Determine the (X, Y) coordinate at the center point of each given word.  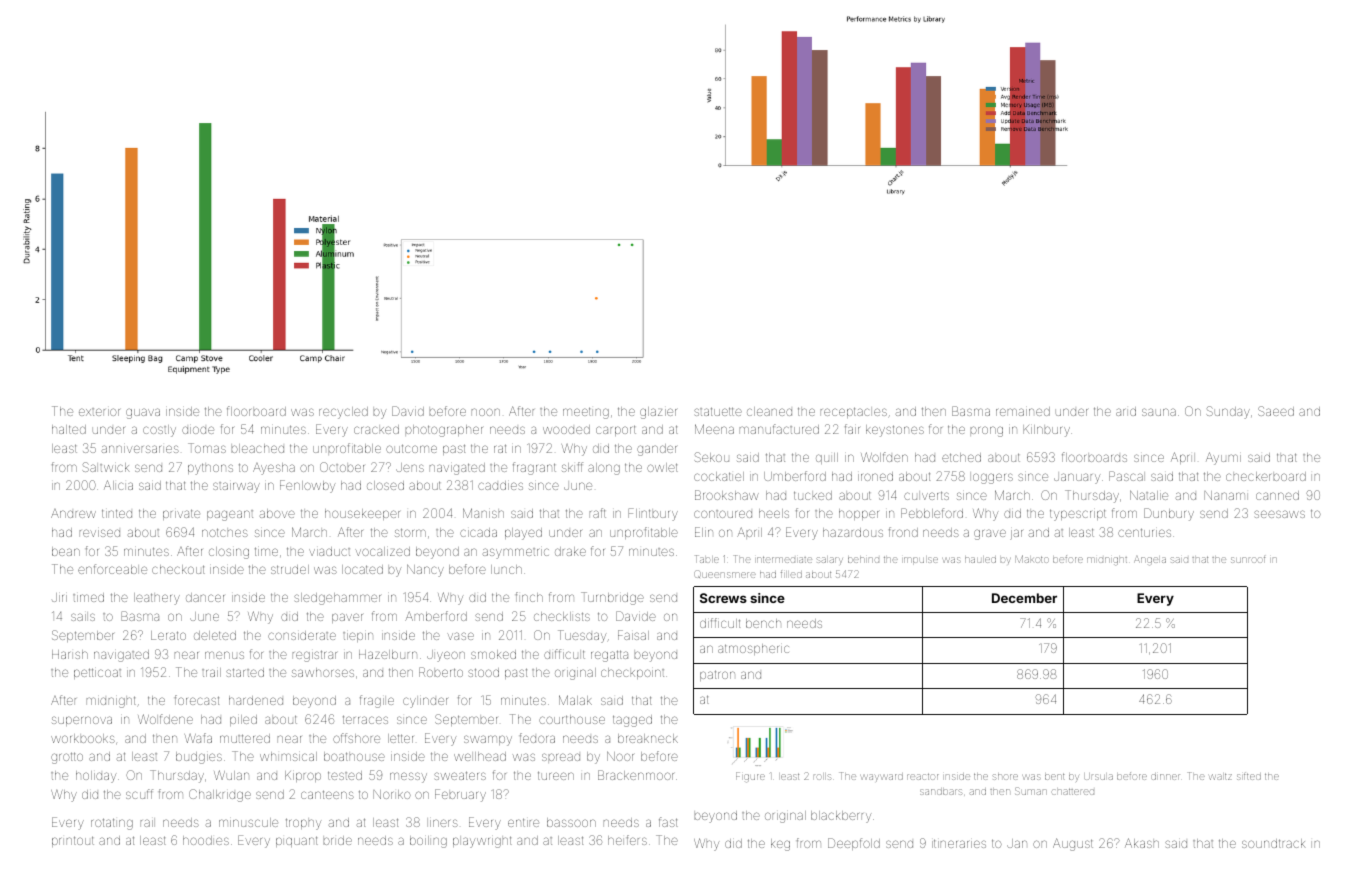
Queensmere (725, 574)
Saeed (1276, 411)
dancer (205, 597)
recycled (343, 413)
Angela (1150, 560)
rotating (112, 824)
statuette (718, 411)
